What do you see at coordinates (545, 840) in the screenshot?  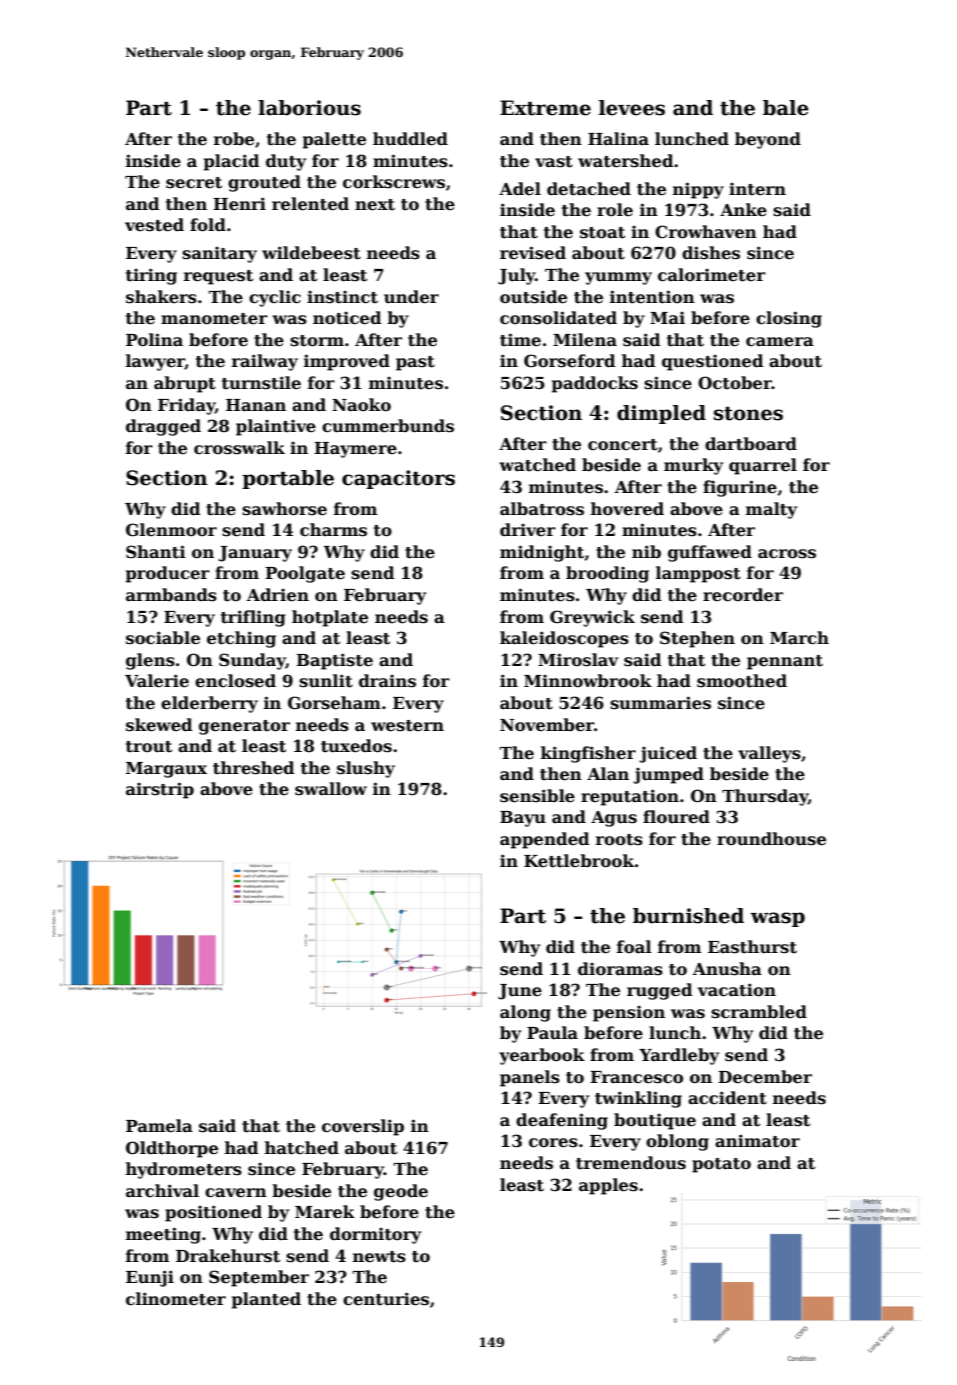 I see `appended` at bounding box center [545, 840].
